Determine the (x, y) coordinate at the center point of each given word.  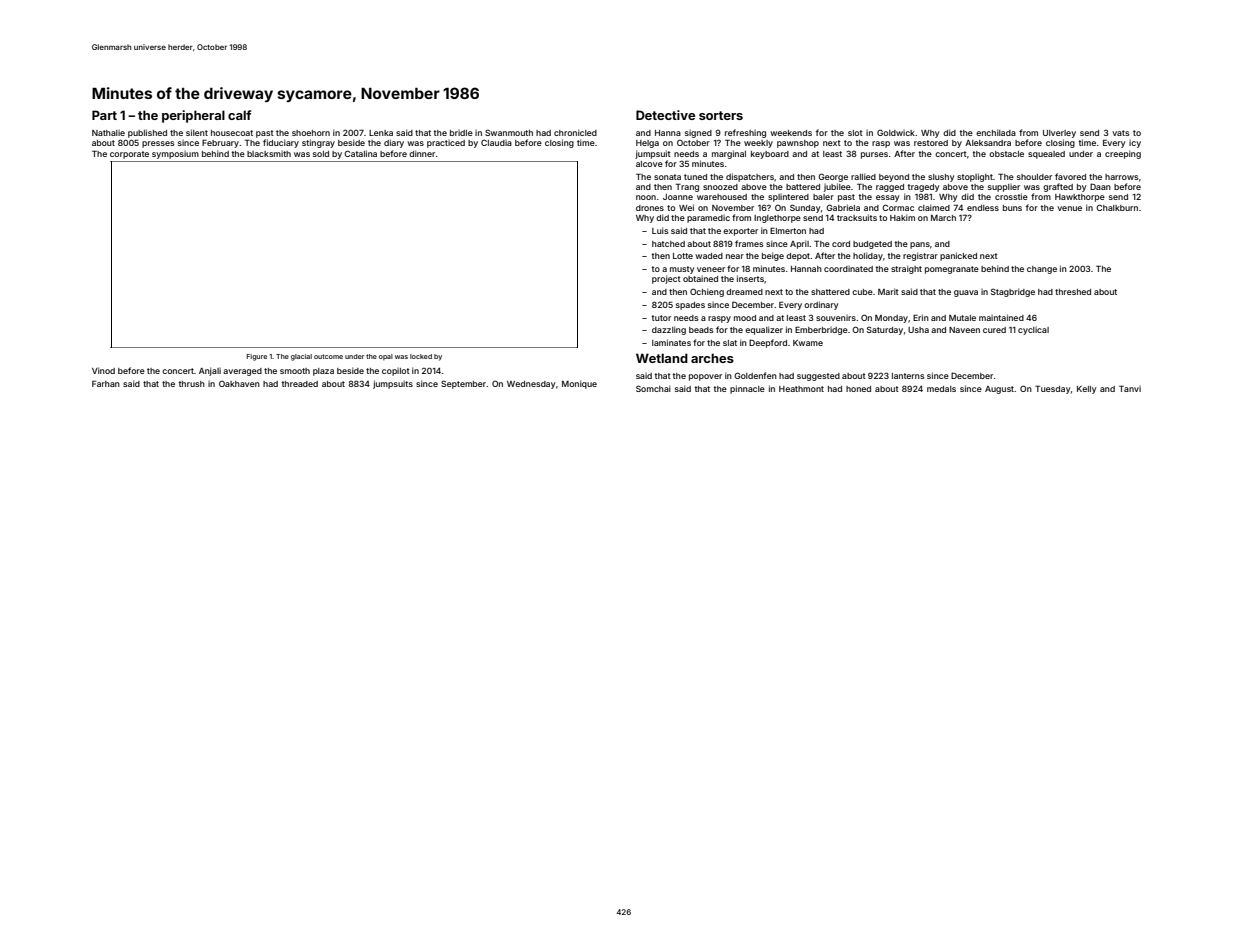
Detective (665, 115)
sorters (721, 115)
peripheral (193, 116)
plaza (323, 372)
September (464, 384)
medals (941, 389)
